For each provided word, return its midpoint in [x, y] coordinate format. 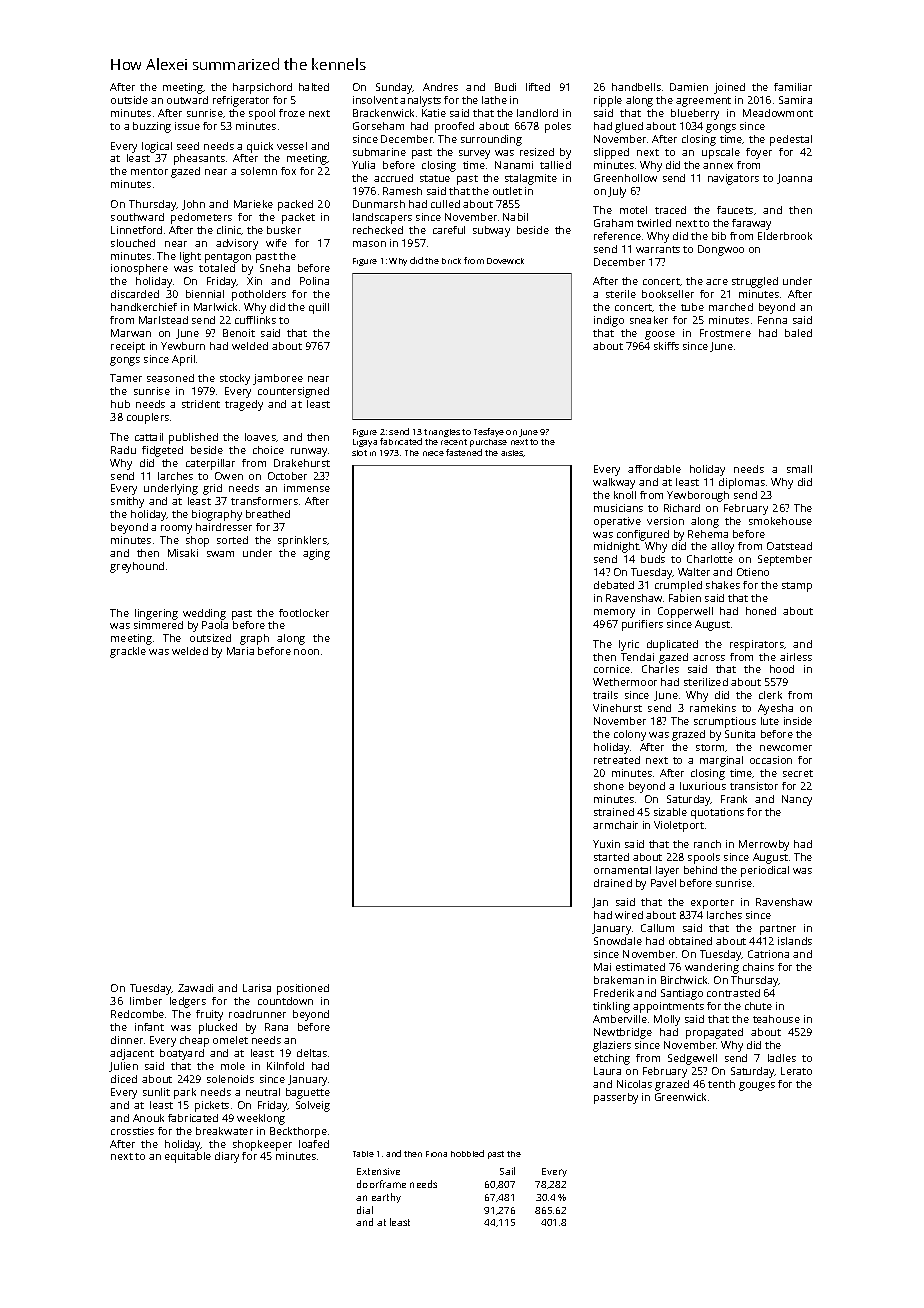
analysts [420, 101]
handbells [636, 87]
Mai [602, 967]
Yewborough [698, 496]
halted [314, 87]
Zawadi [195, 988]
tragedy [244, 405]
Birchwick [684, 980]
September [785, 560]
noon [306, 652]
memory [614, 613]
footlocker [304, 613]
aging [316, 554]
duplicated [672, 645]
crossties [132, 1131]
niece [433, 453]
